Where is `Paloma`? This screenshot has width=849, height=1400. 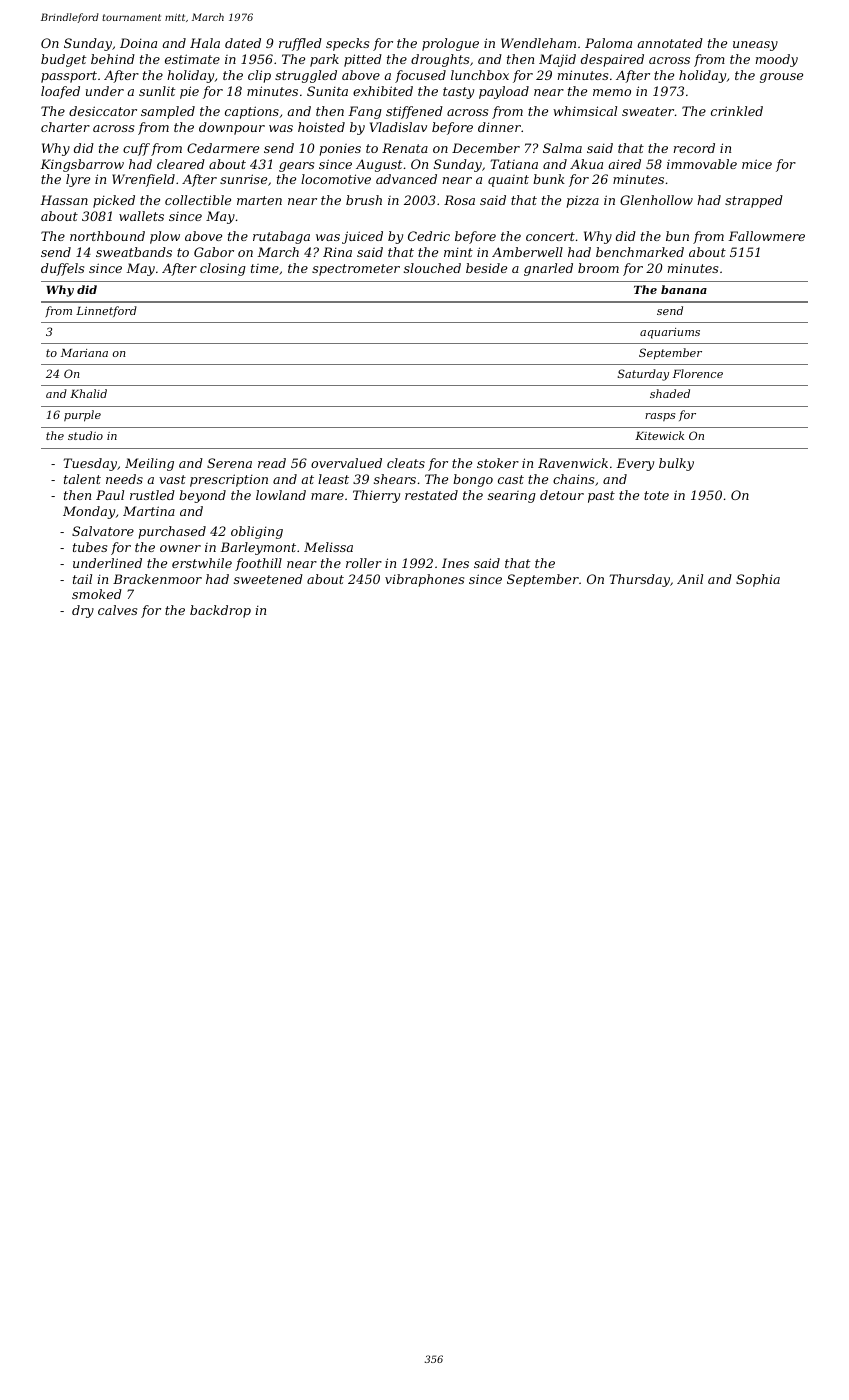 Paloma is located at coordinates (608, 43).
